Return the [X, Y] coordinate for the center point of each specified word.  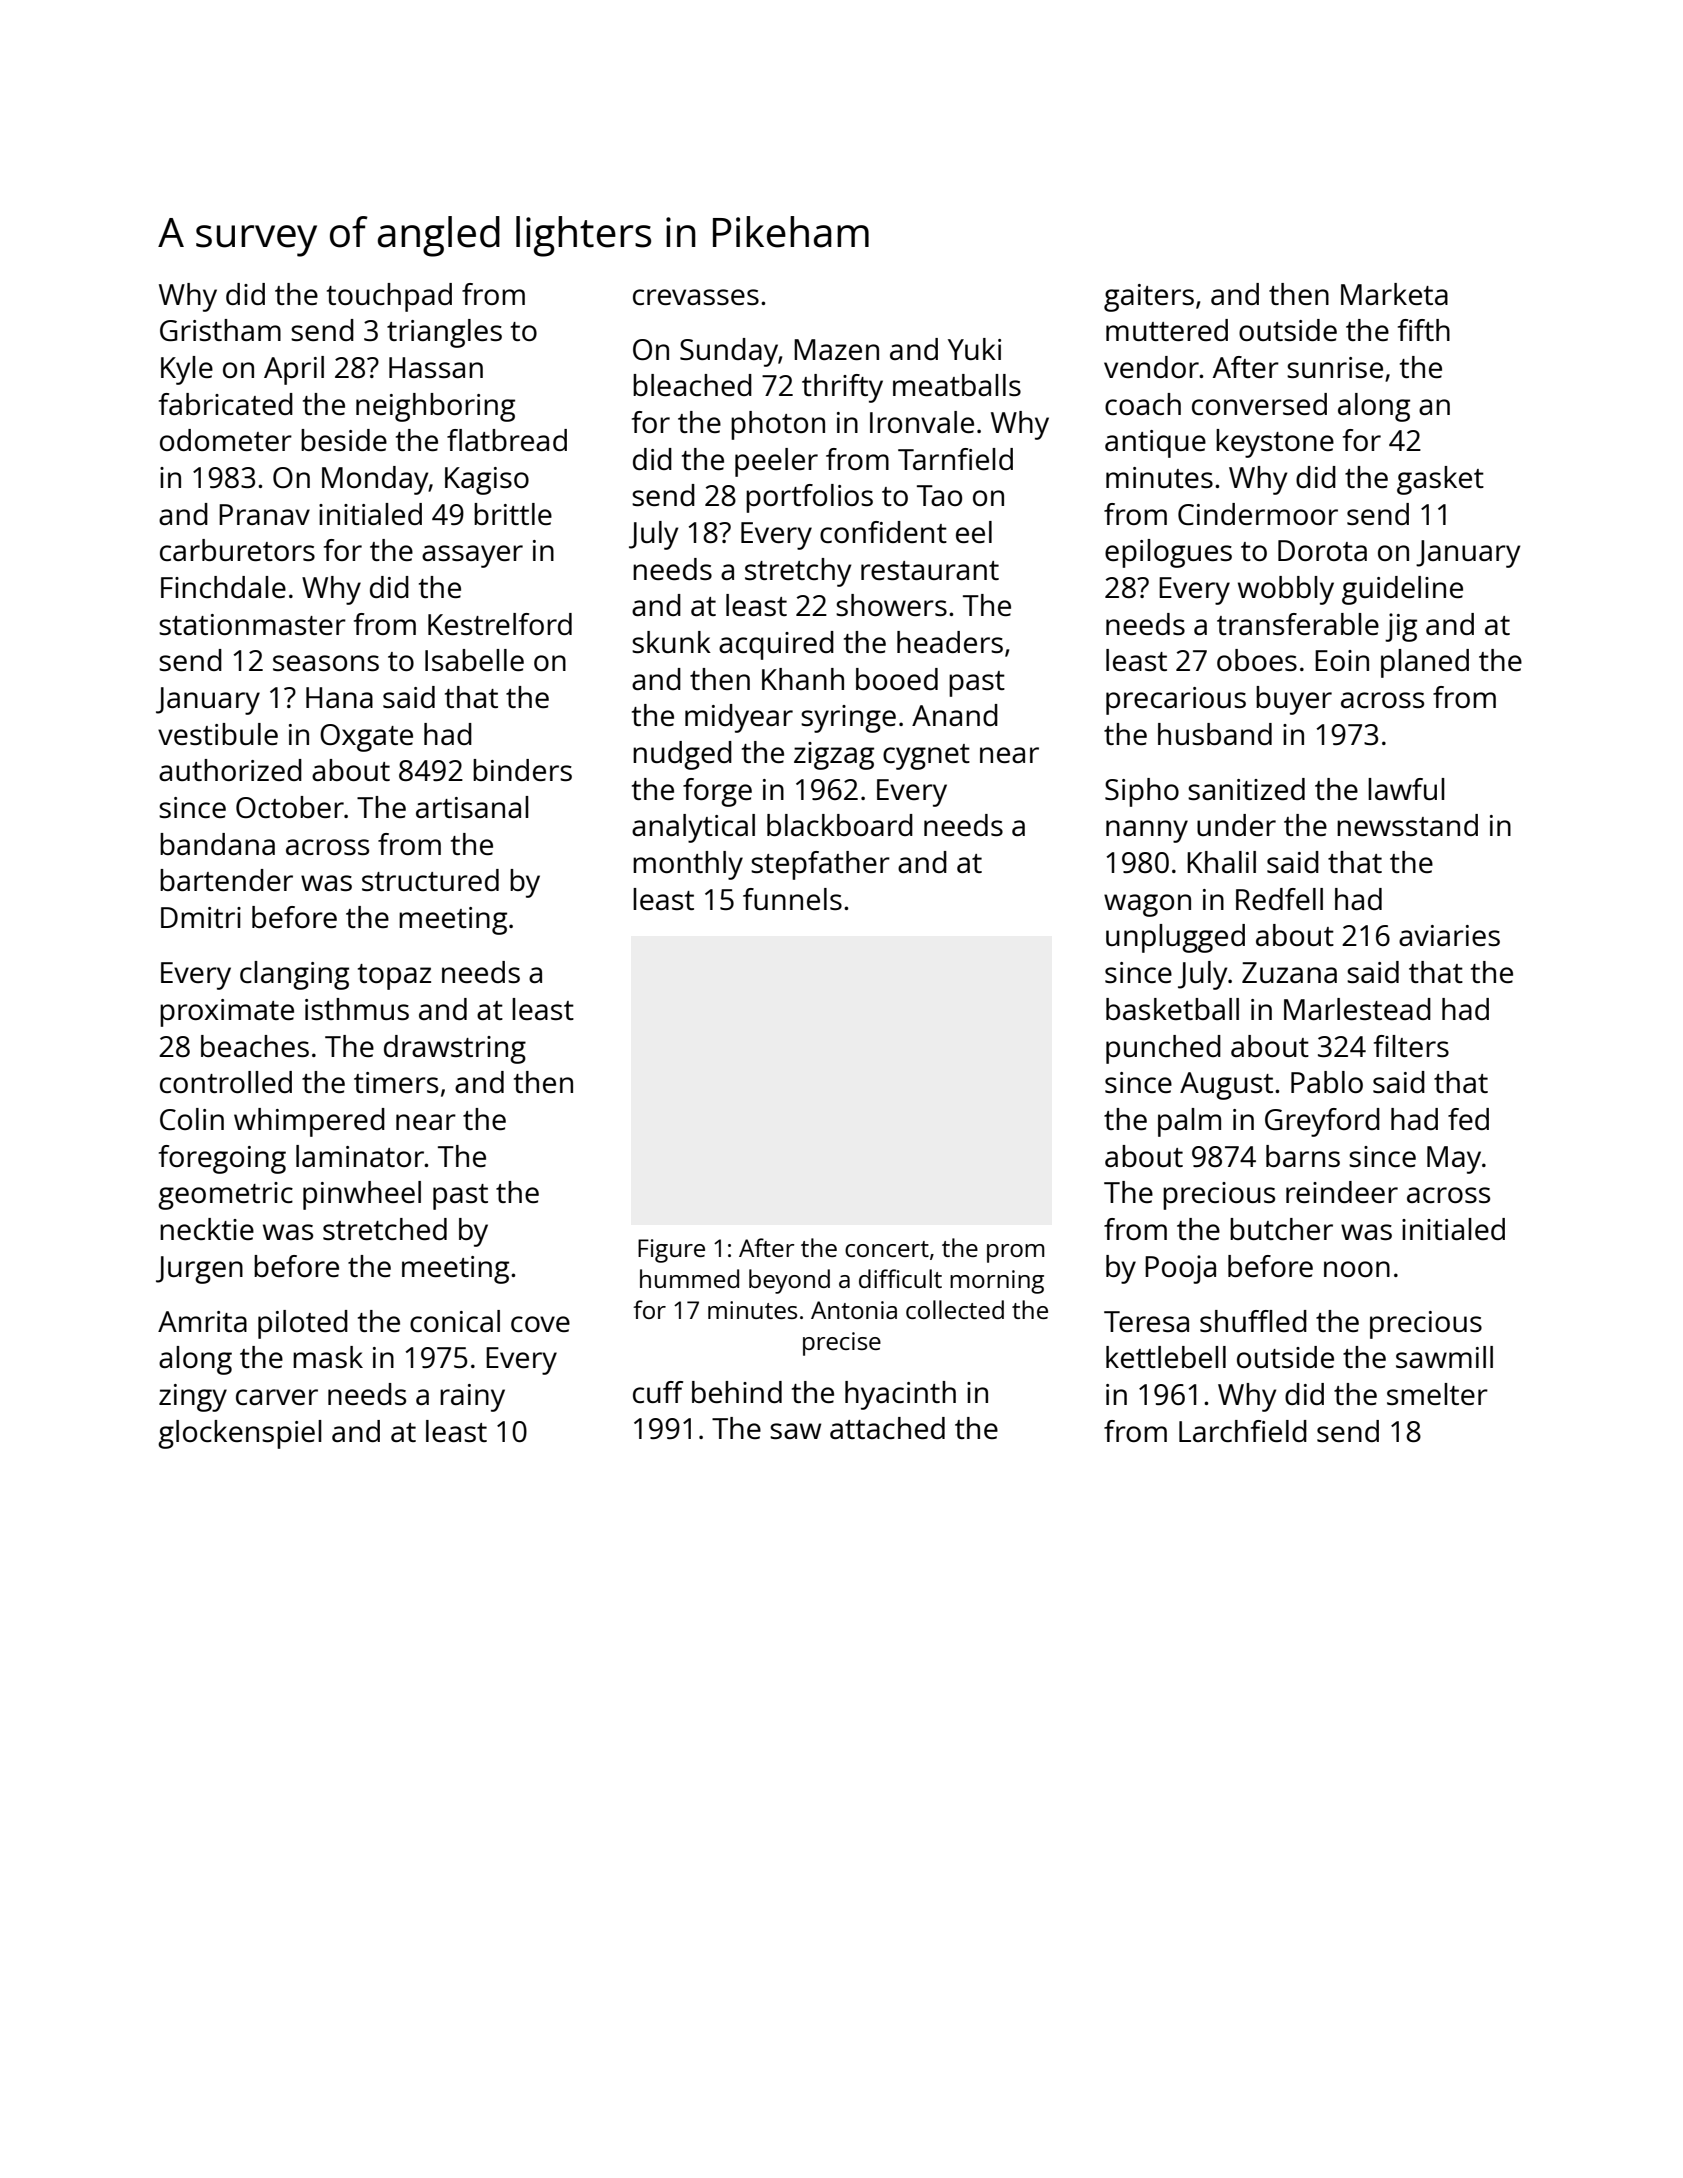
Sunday [729, 352]
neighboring [435, 407]
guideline [1402, 590]
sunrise [1335, 367]
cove [540, 1324]
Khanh [803, 679]
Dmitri [201, 917]
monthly [688, 865]
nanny [1147, 831]
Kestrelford [500, 624]
